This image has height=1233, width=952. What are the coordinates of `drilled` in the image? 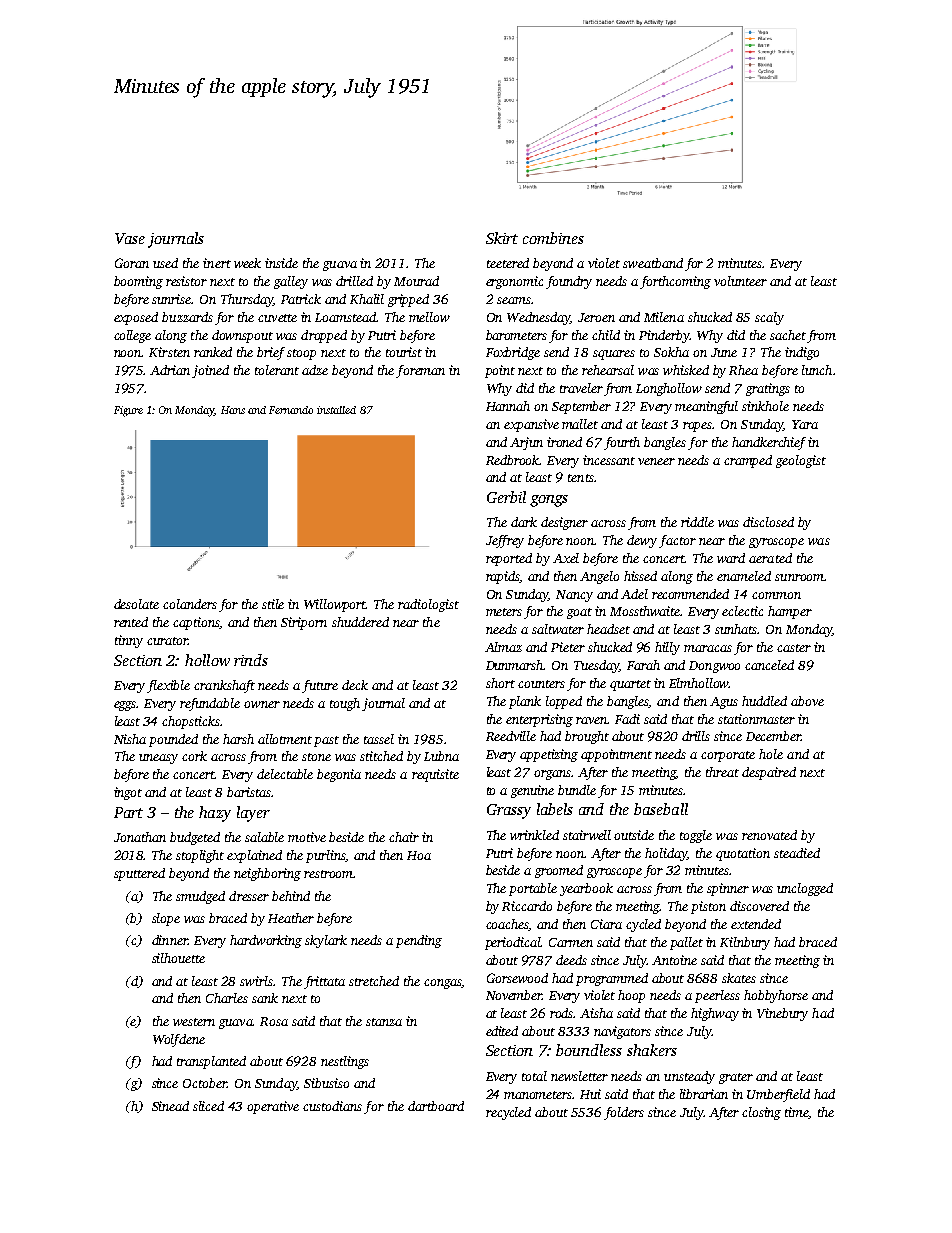 It's located at (354, 281).
